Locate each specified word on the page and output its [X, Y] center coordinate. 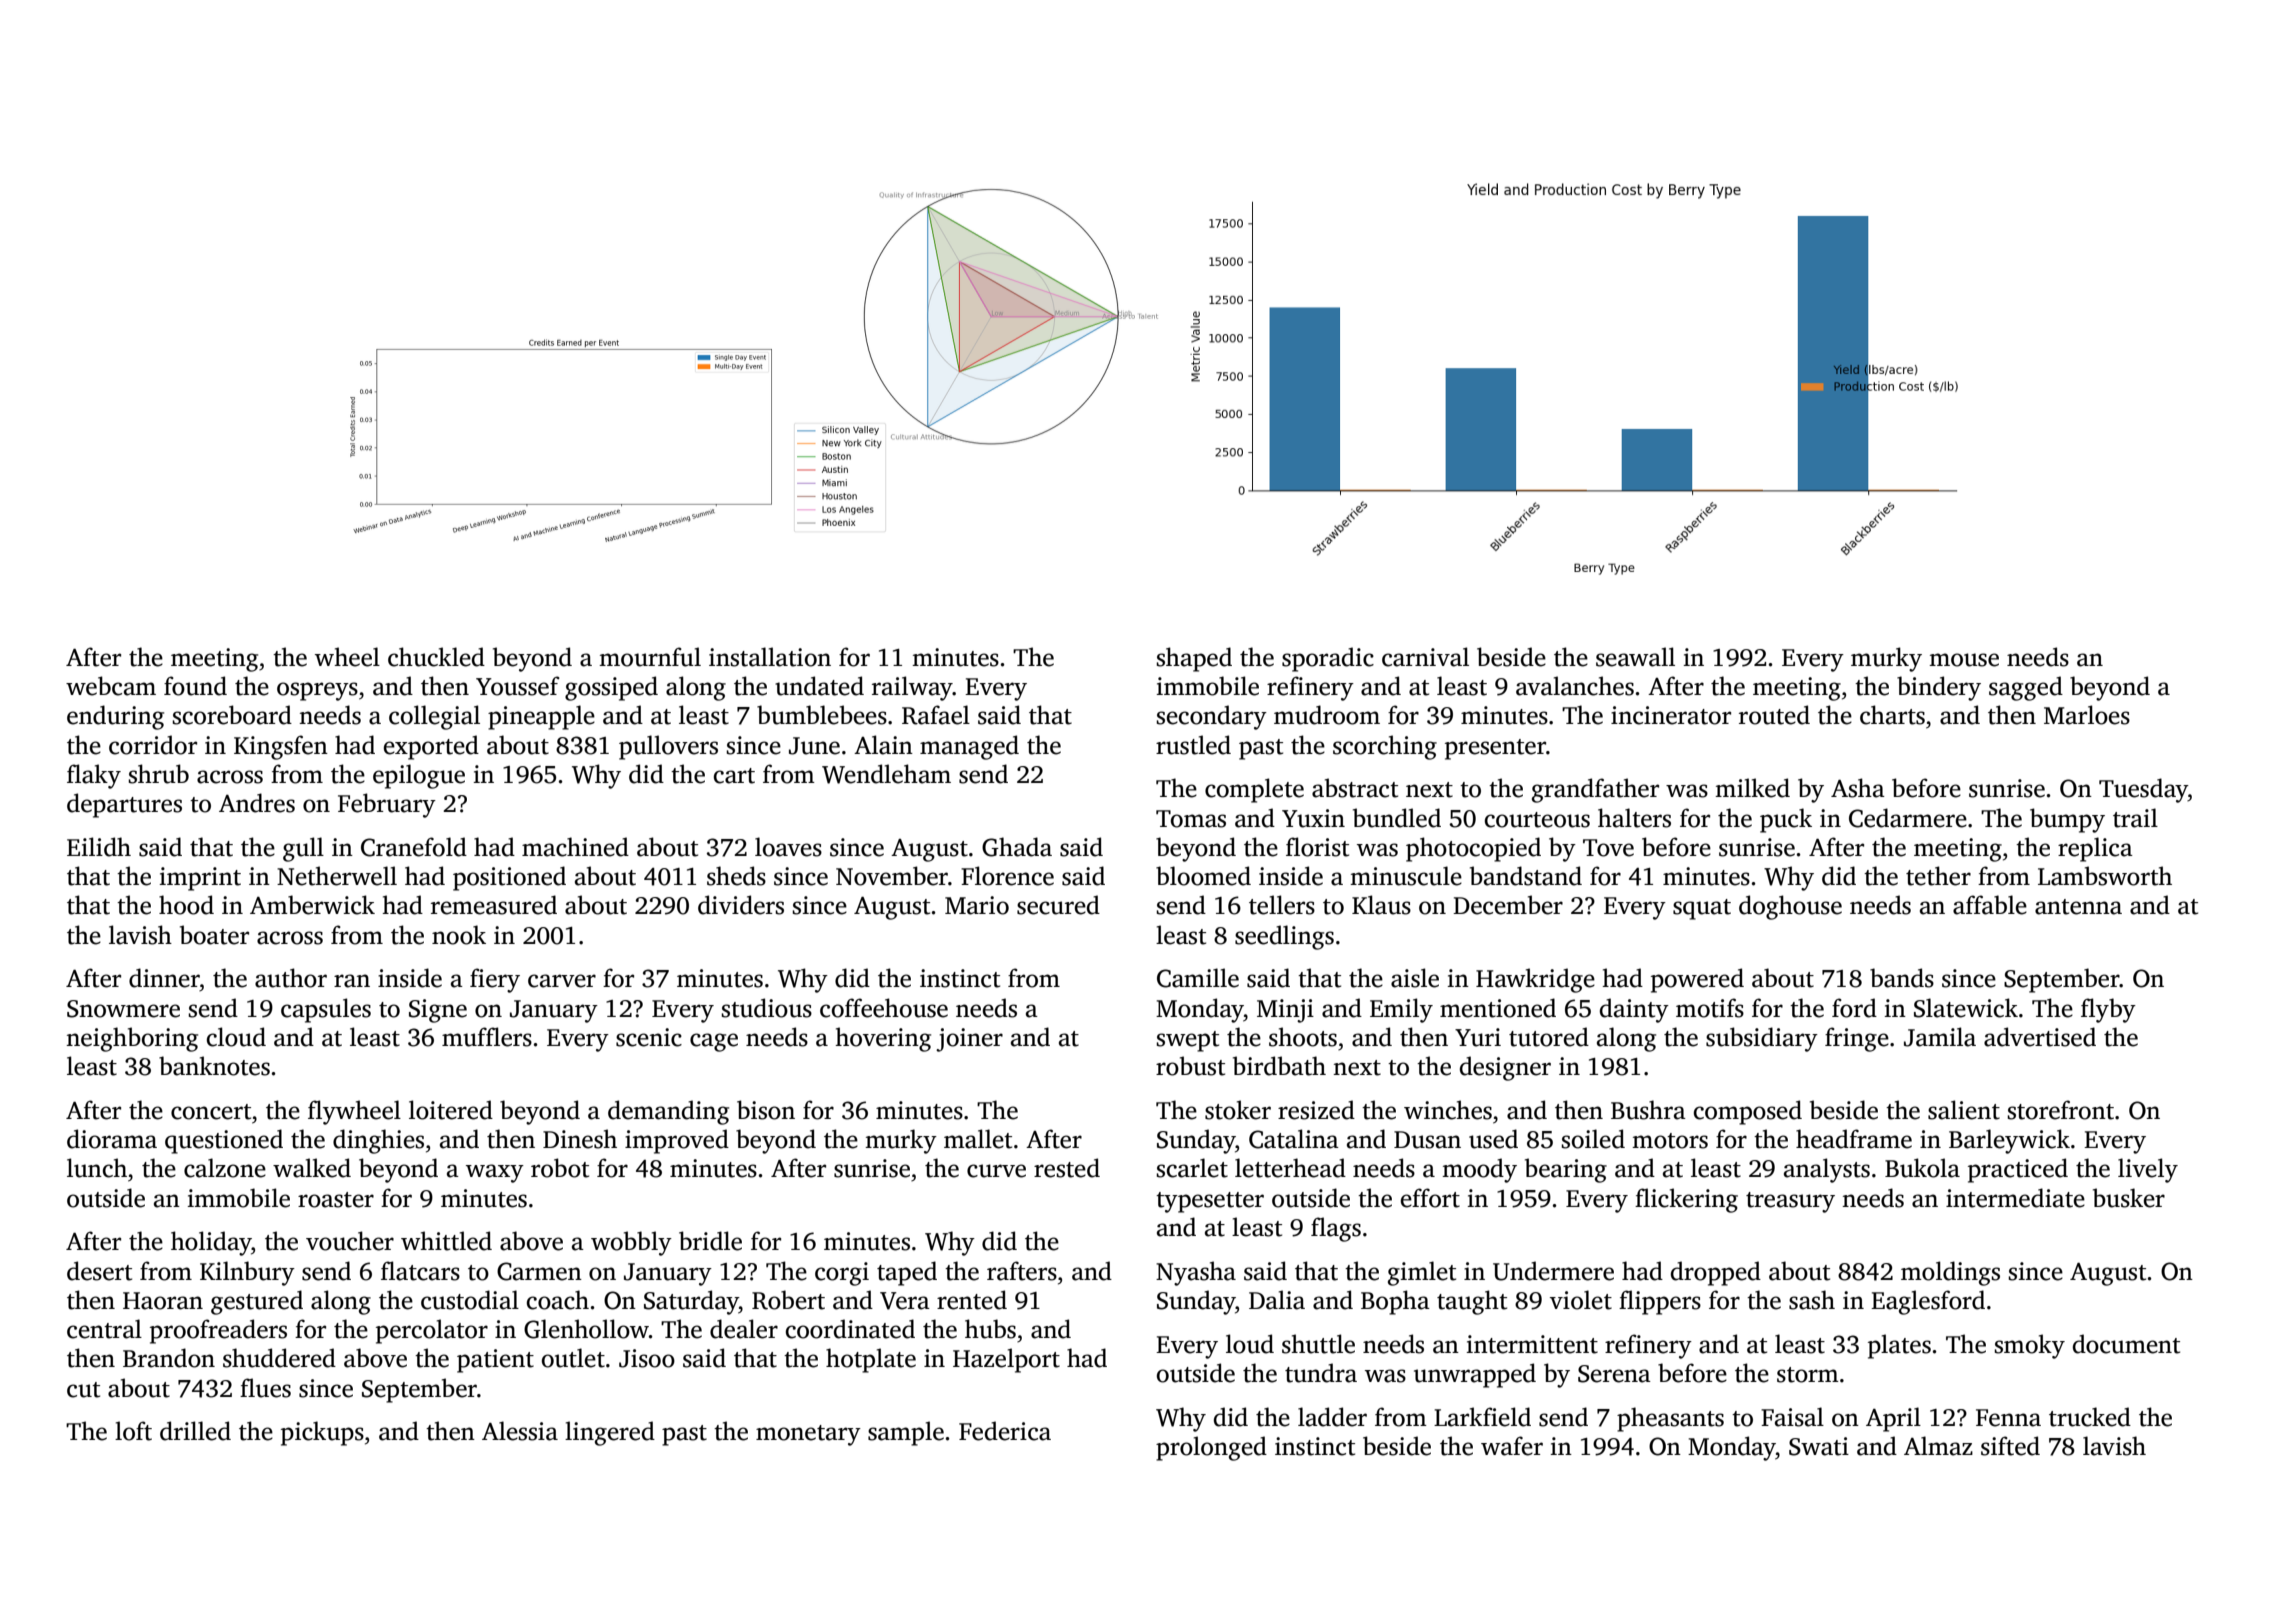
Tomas [1191, 819]
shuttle [1318, 1344]
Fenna [2008, 1418]
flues [265, 1388]
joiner [969, 1040]
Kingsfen [281, 747]
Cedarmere [1908, 818]
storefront [2060, 1110]
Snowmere [123, 1009]
